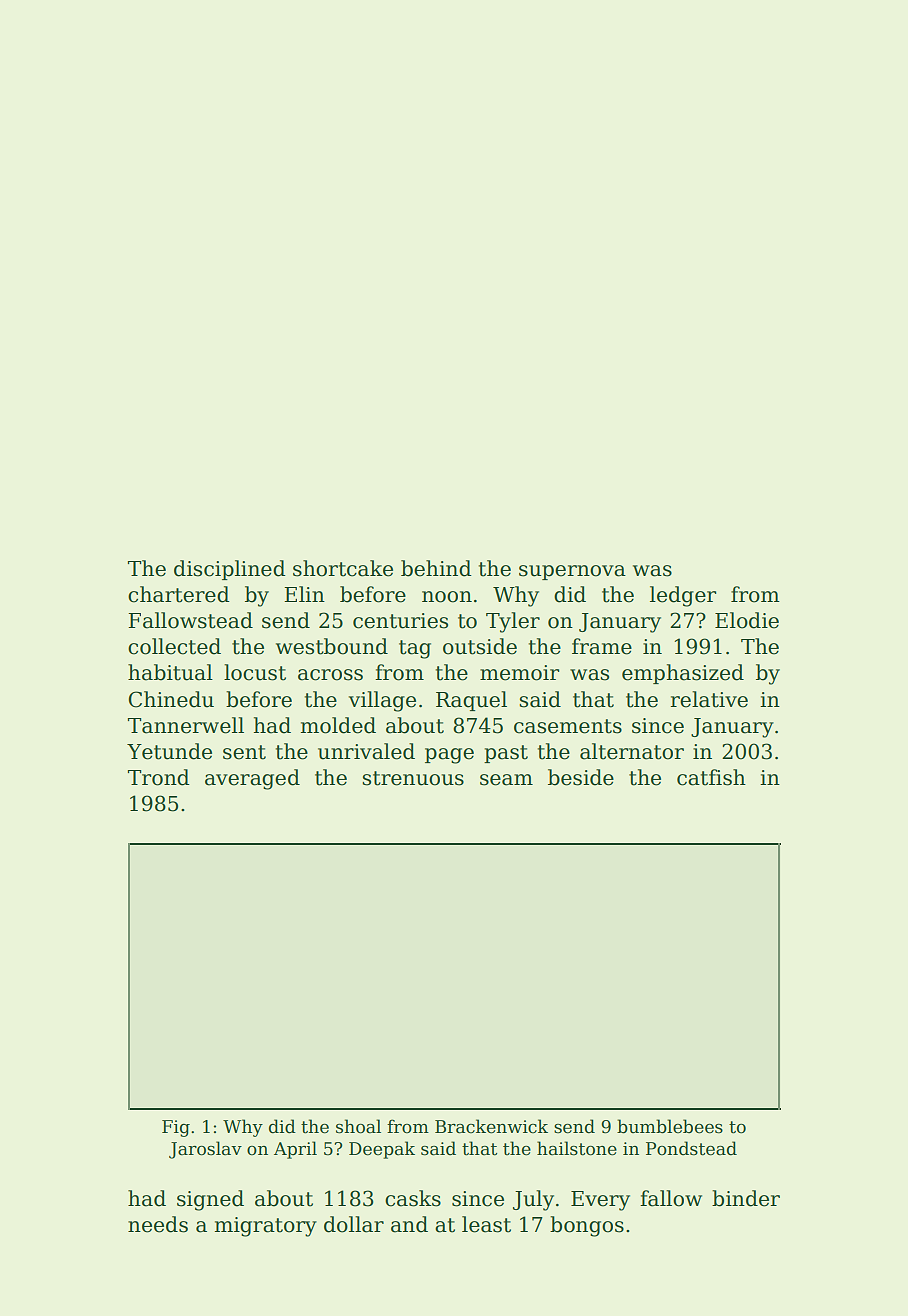 The width and height of the screenshot is (908, 1316). What do you see at coordinates (230, 570) in the screenshot?
I see `disciplined` at bounding box center [230, 570].
